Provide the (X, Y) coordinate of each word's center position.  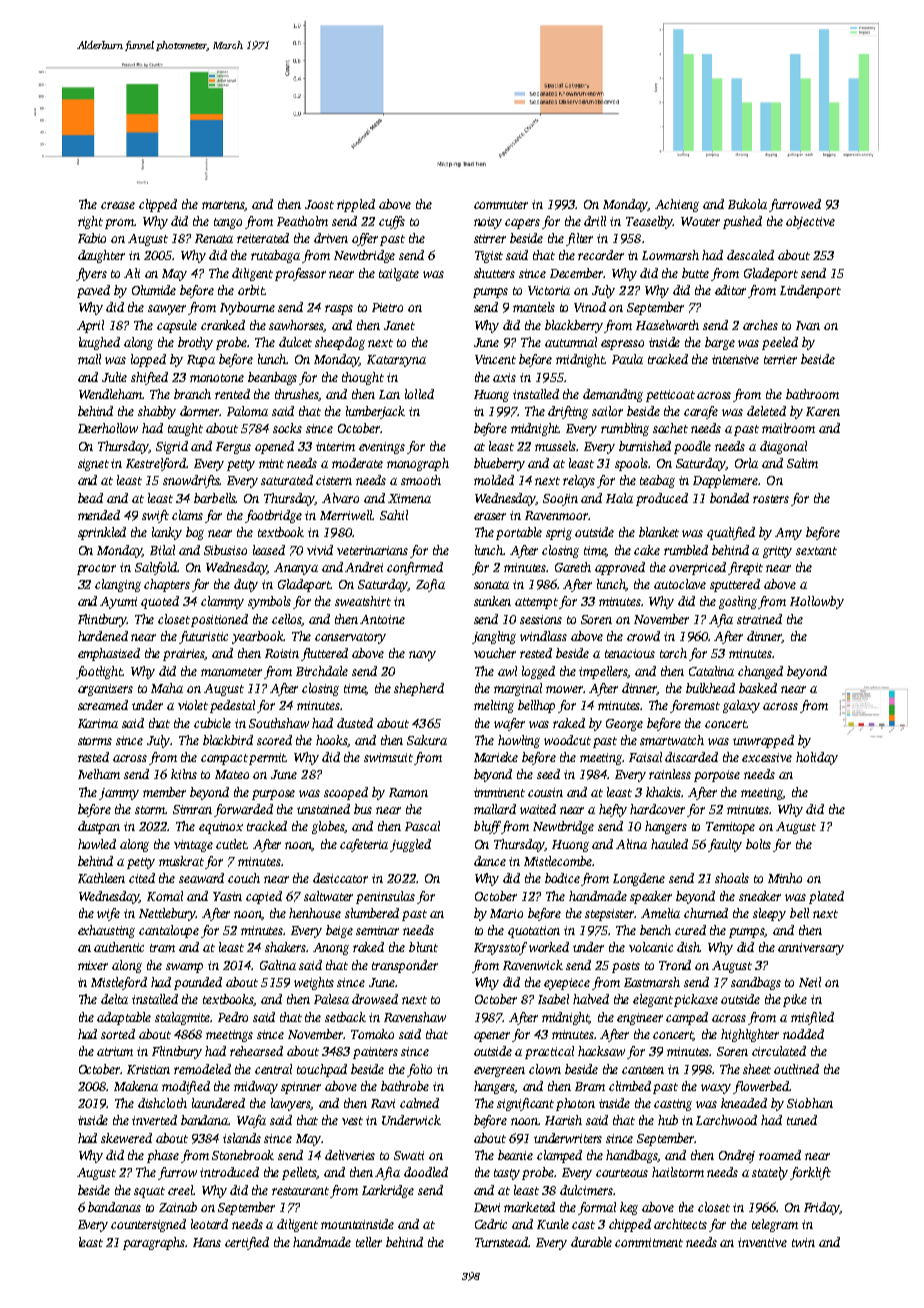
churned (706, 913)
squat (149, 1192)
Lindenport (810, 291)
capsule (177, 326)
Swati (409, 1155)
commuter (501, 205)
